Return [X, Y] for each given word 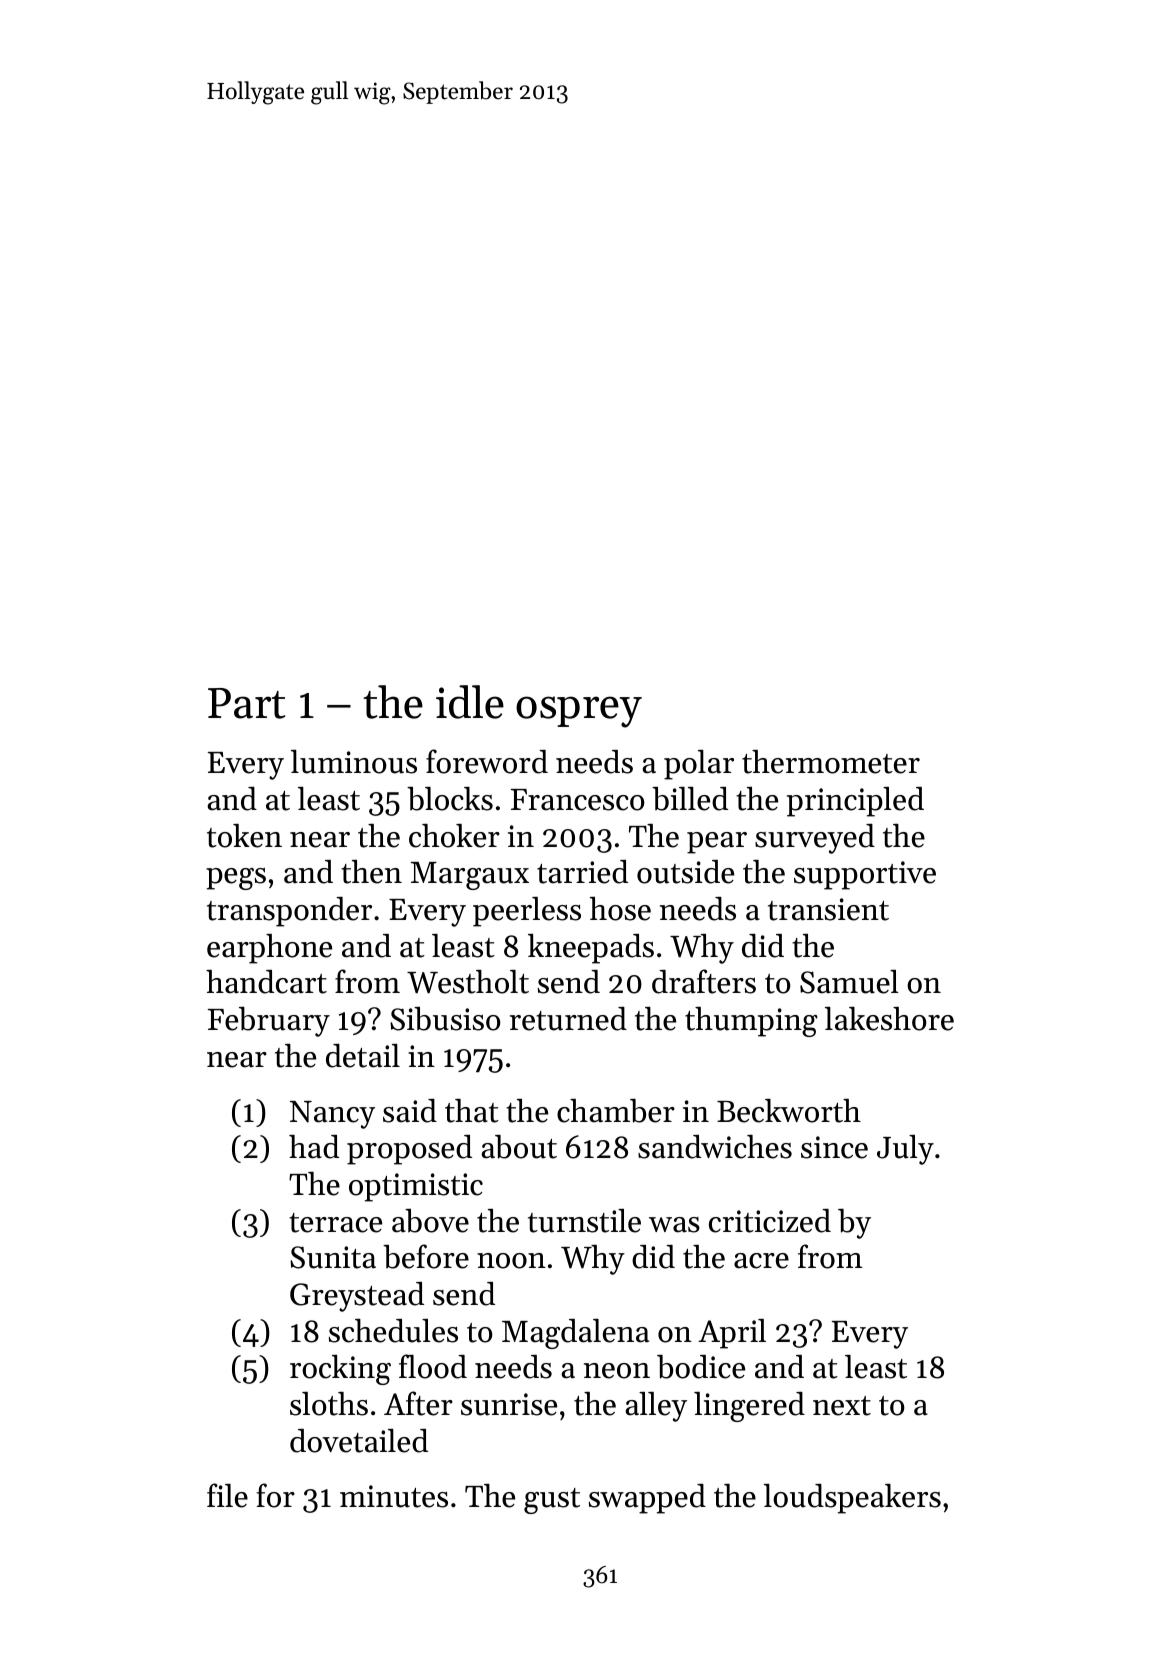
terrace [335, 1223]
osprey [579, 712]
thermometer [831, 762]
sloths [329, 1404]
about [519, 1147]
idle [470, 702]
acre [761, 1261]
